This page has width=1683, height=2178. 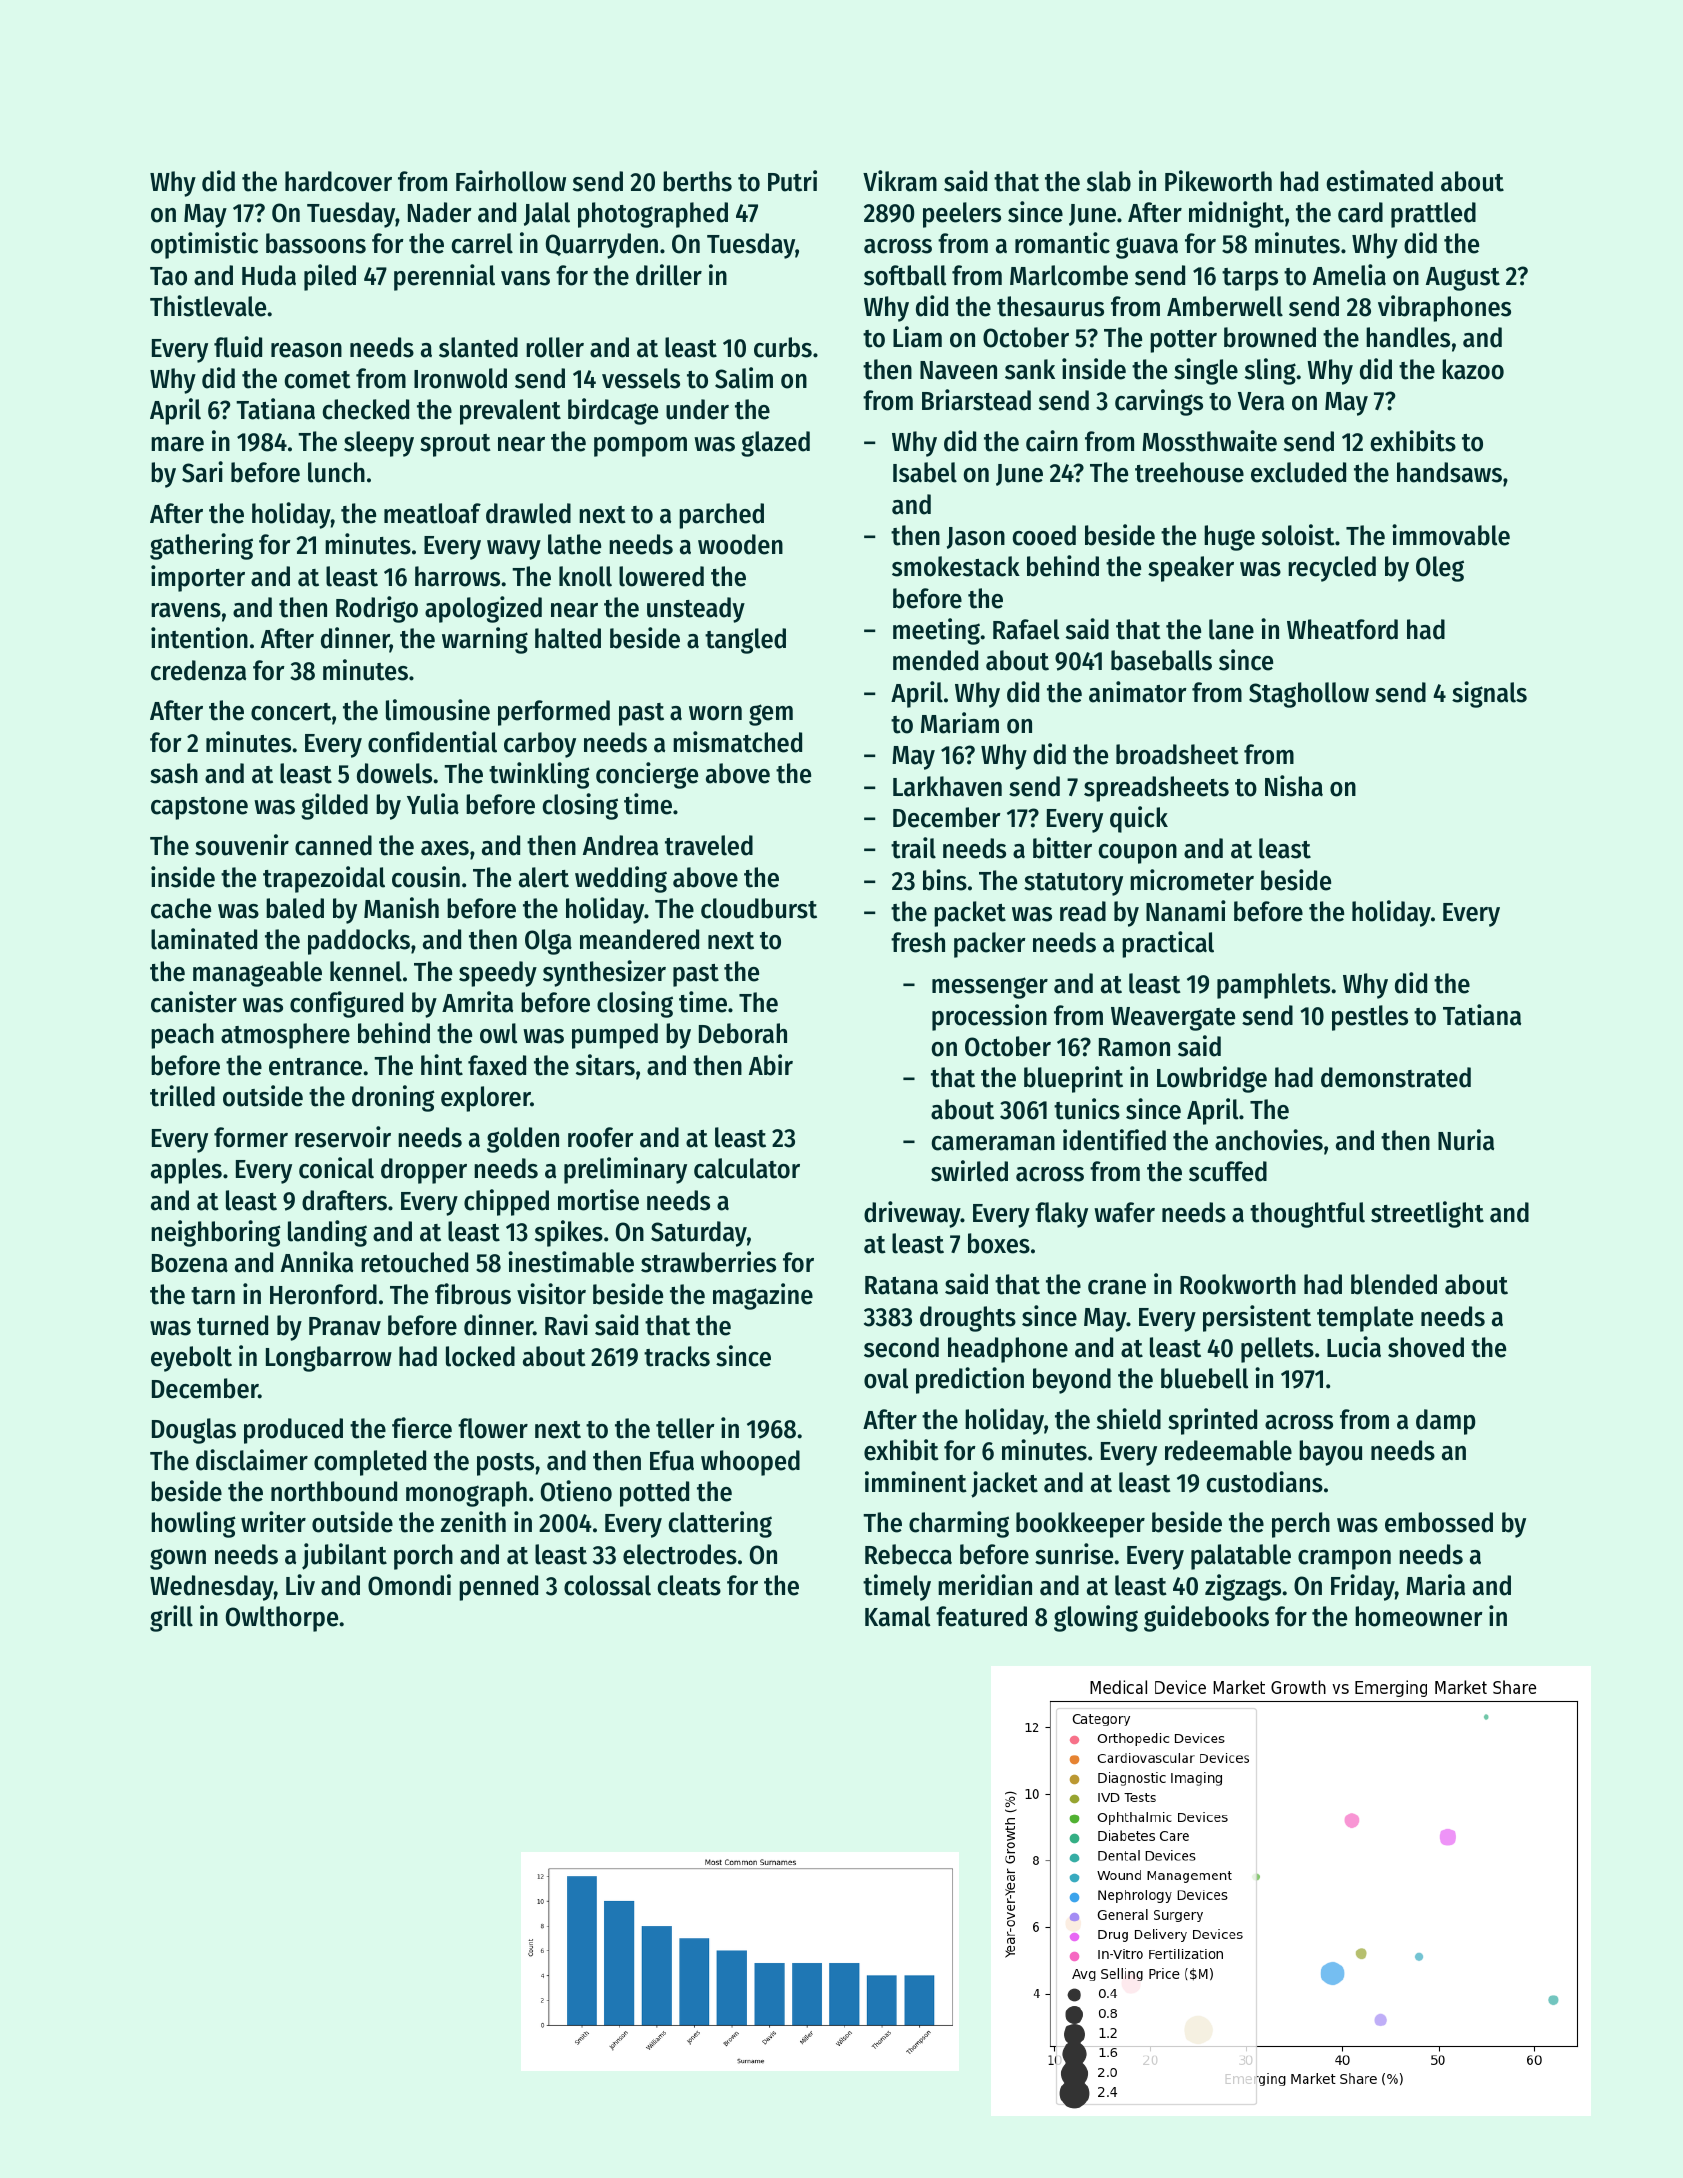 I want to click on Thistlevale, so click(x=208, y=306).
